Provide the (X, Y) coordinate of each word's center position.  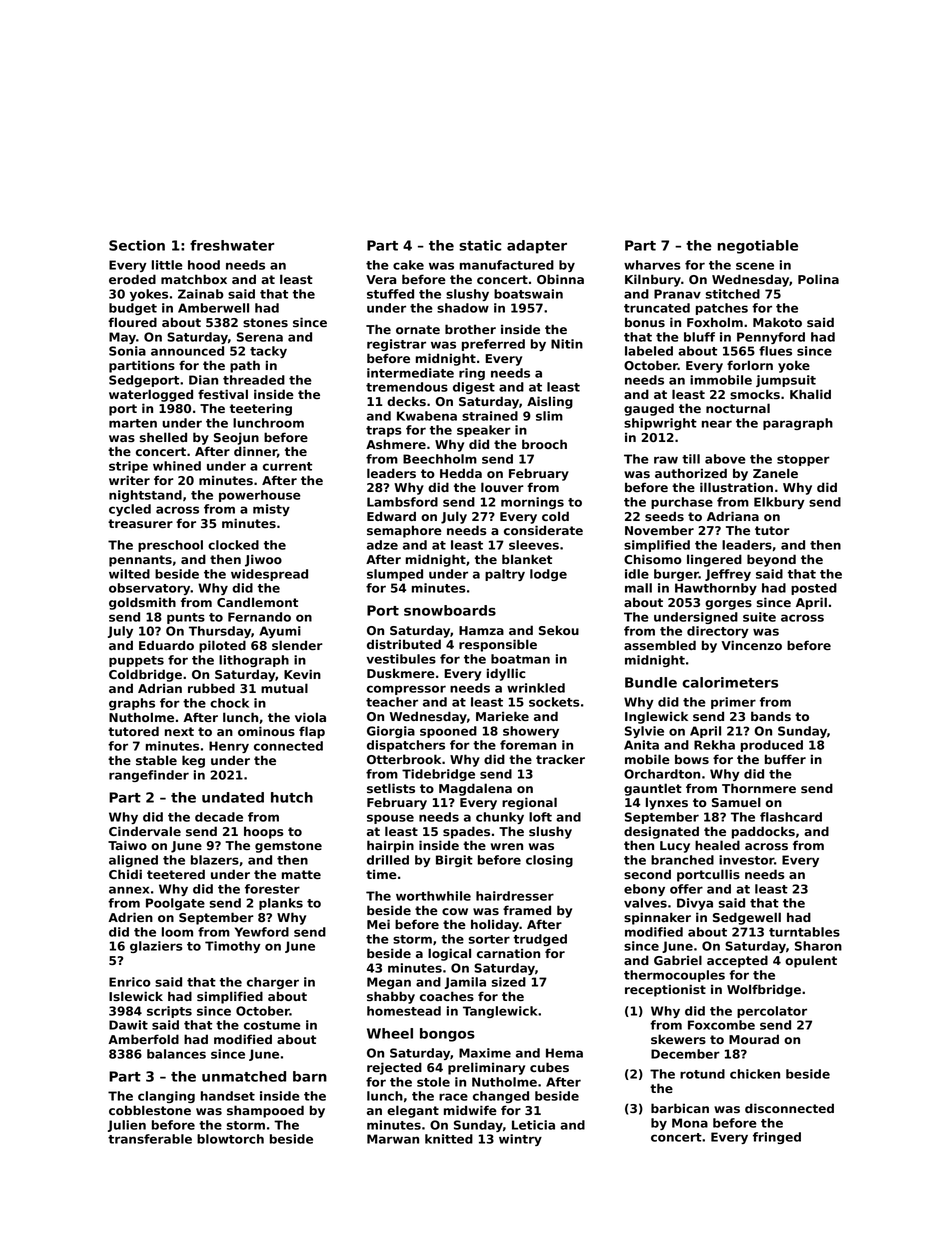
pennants (140, 561)
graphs (132, 704)
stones (265, 322)
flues (775, 351)
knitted (449, 1139)
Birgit (454, 861)
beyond (771, 560)
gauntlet (653, 789)
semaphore (404, 531)
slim (549, 416)
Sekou (559, 630)
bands (771, 716)
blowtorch (230, 1139)
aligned (133, 861)
